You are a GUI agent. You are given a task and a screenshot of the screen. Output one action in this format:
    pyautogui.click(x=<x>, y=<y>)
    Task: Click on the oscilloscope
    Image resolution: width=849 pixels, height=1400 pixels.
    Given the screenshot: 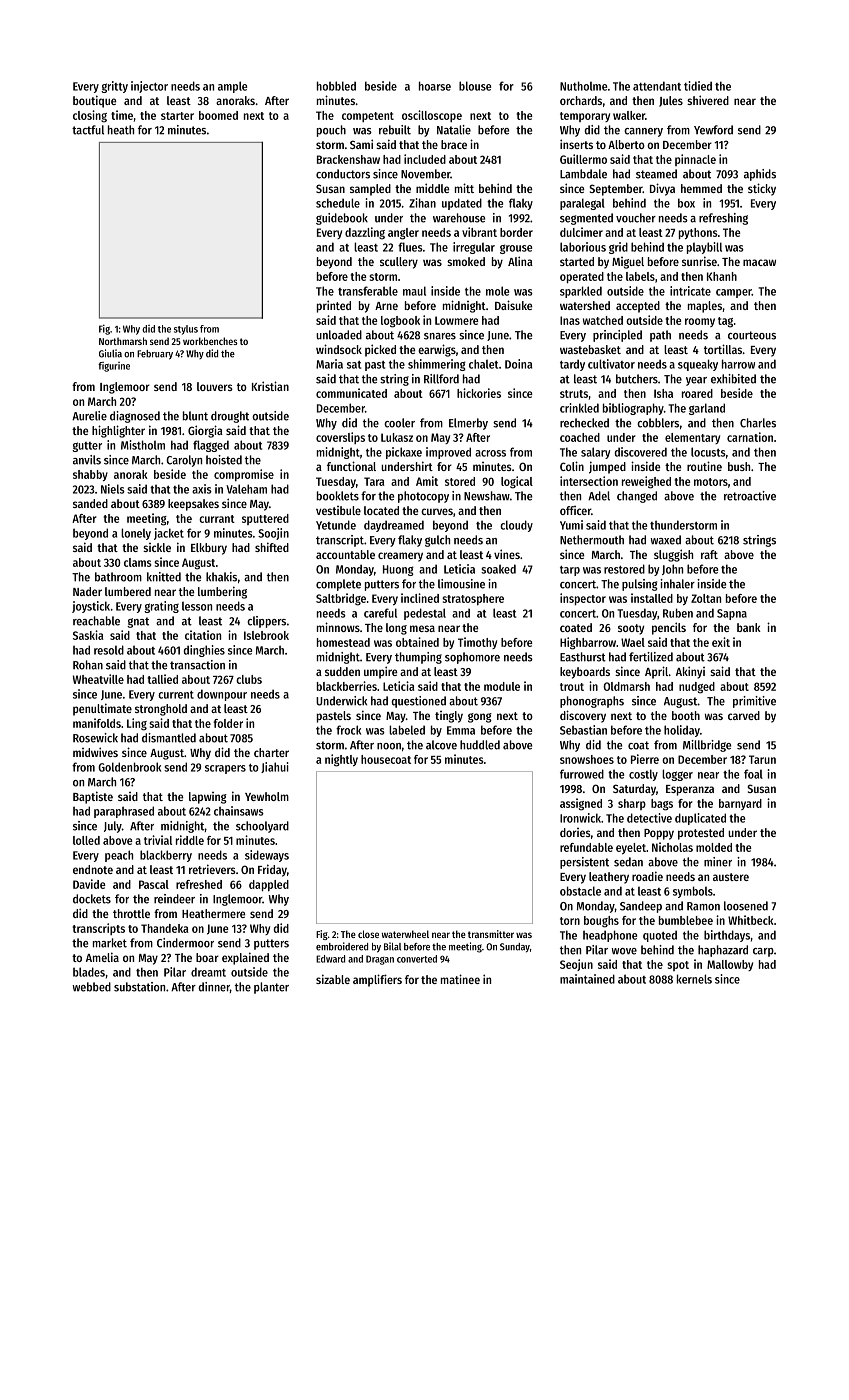 What is the action you would take?
    pyautogui.click(x=432, y=116)
